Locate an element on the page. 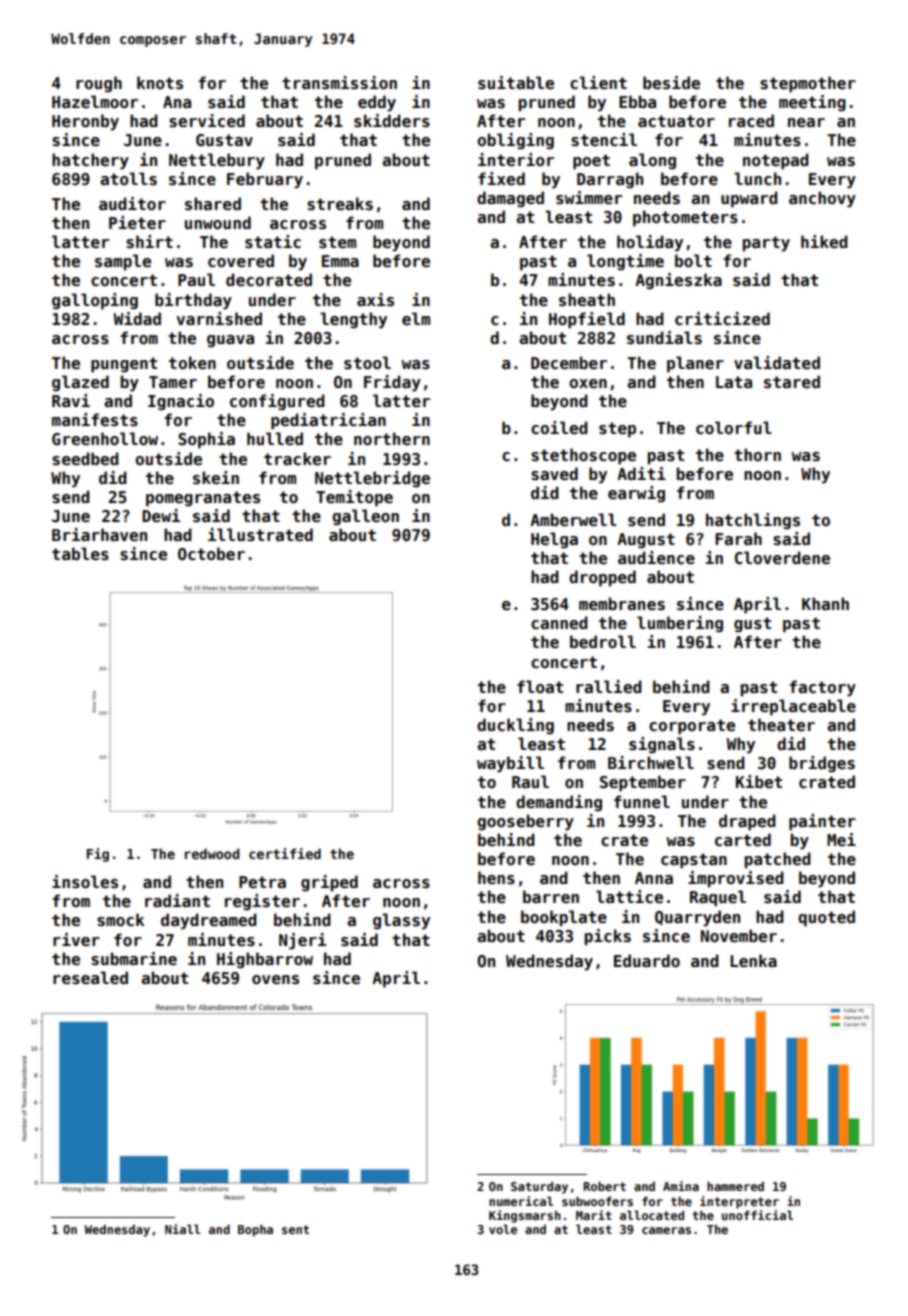 Image resolution: width=908 pixels, height=1316 pixels. colorful is located at coordinates (734, 428).
